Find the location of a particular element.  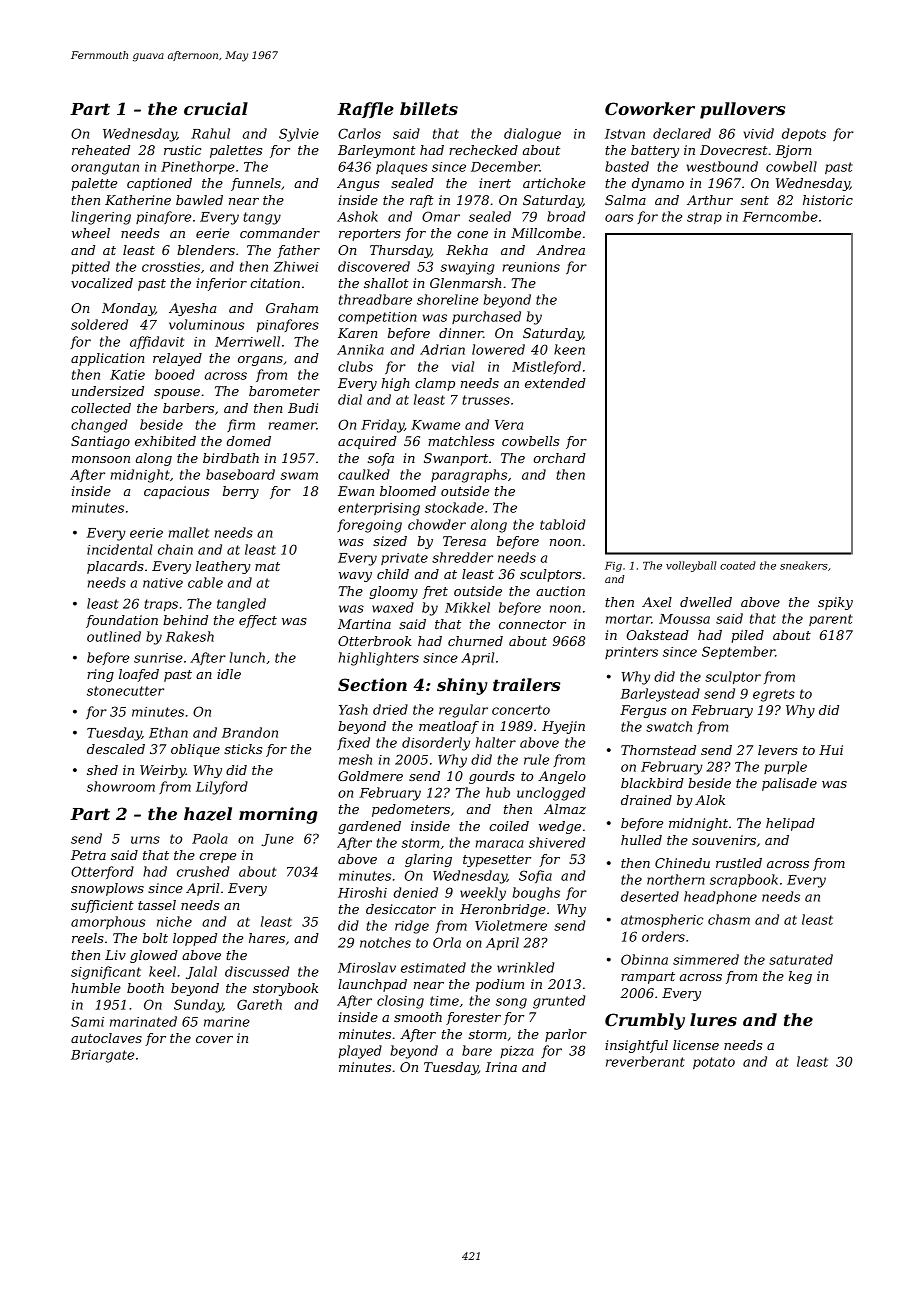

wrinkled is located at coordinates (525, 967).
